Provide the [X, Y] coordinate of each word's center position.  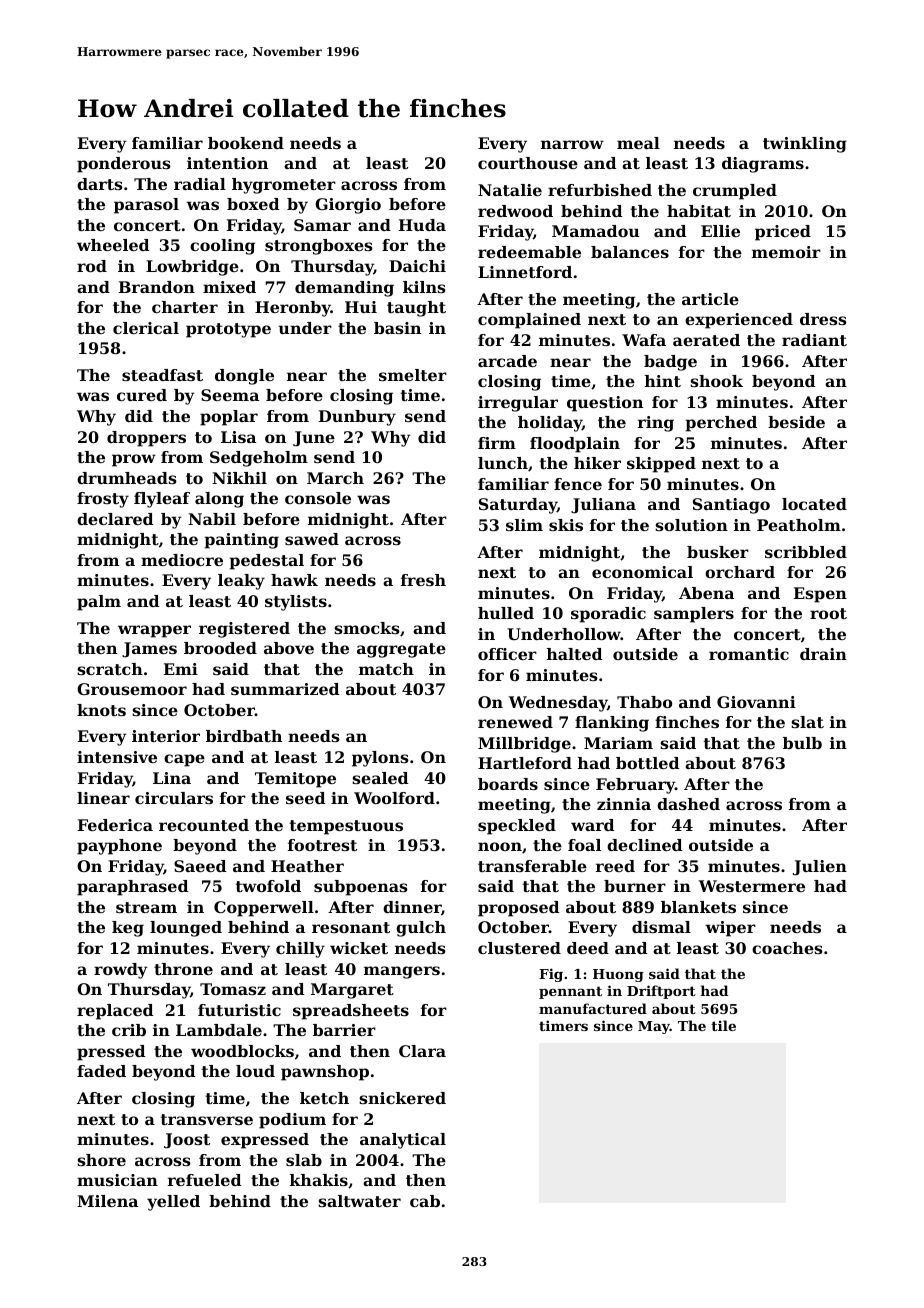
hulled [506, 613]
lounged [186, 929]
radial [200, 184]
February [635, 786]
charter [185, 307]
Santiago [731, 506]
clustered [519, 948]
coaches [787, 948]
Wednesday [558, 704]
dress [823, 319]
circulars [174, 798]
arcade [507, 361]
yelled [173, 1203]
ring [656, 424]
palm [99, 603]
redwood [515, 211]
